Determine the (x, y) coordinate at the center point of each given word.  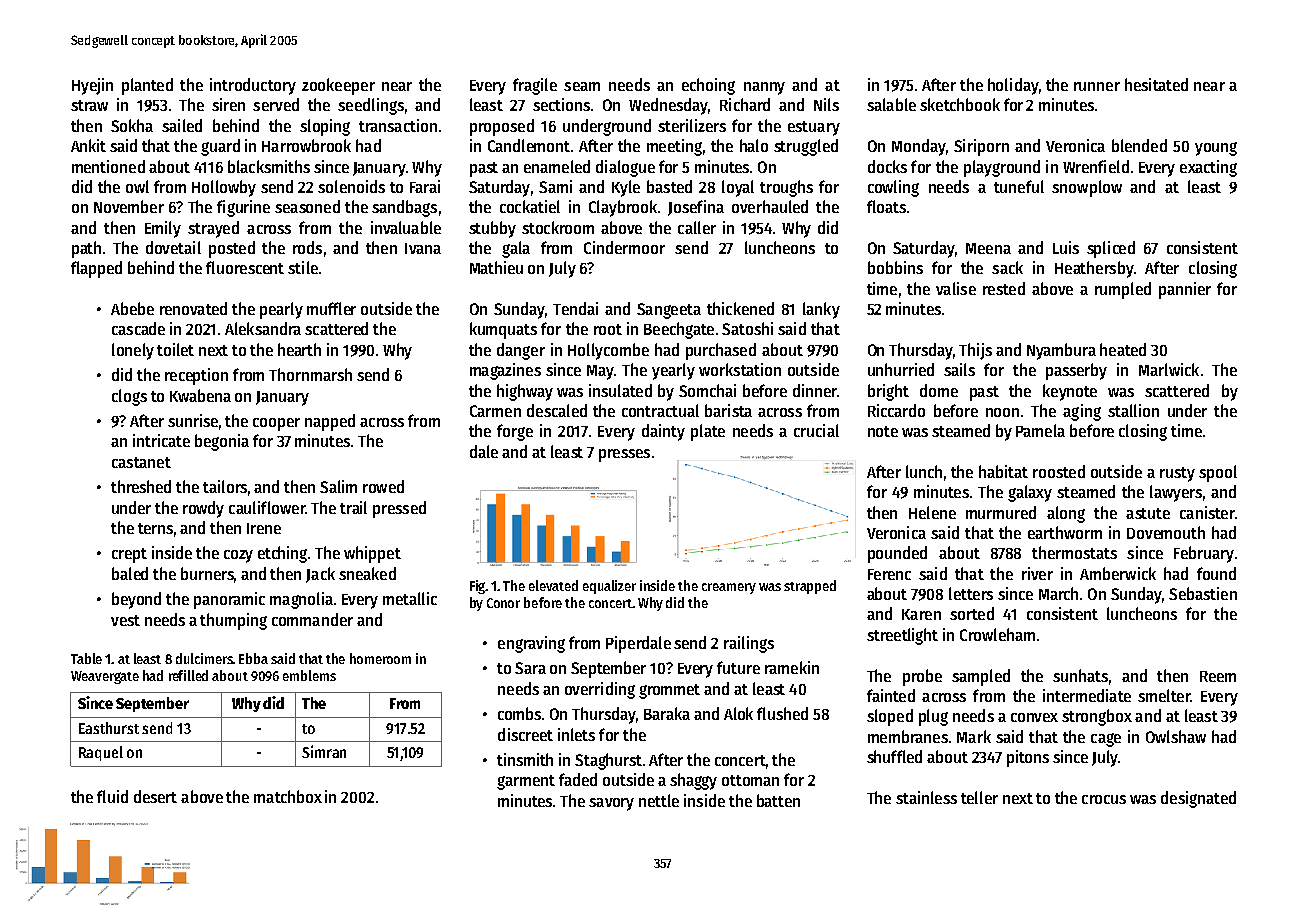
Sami (555, 186)
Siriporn (981, 147)
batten (778, 800)
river (1037, 573)
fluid (112, 796)
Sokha (132, 125)
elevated (553, 585)
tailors (225, 486)
